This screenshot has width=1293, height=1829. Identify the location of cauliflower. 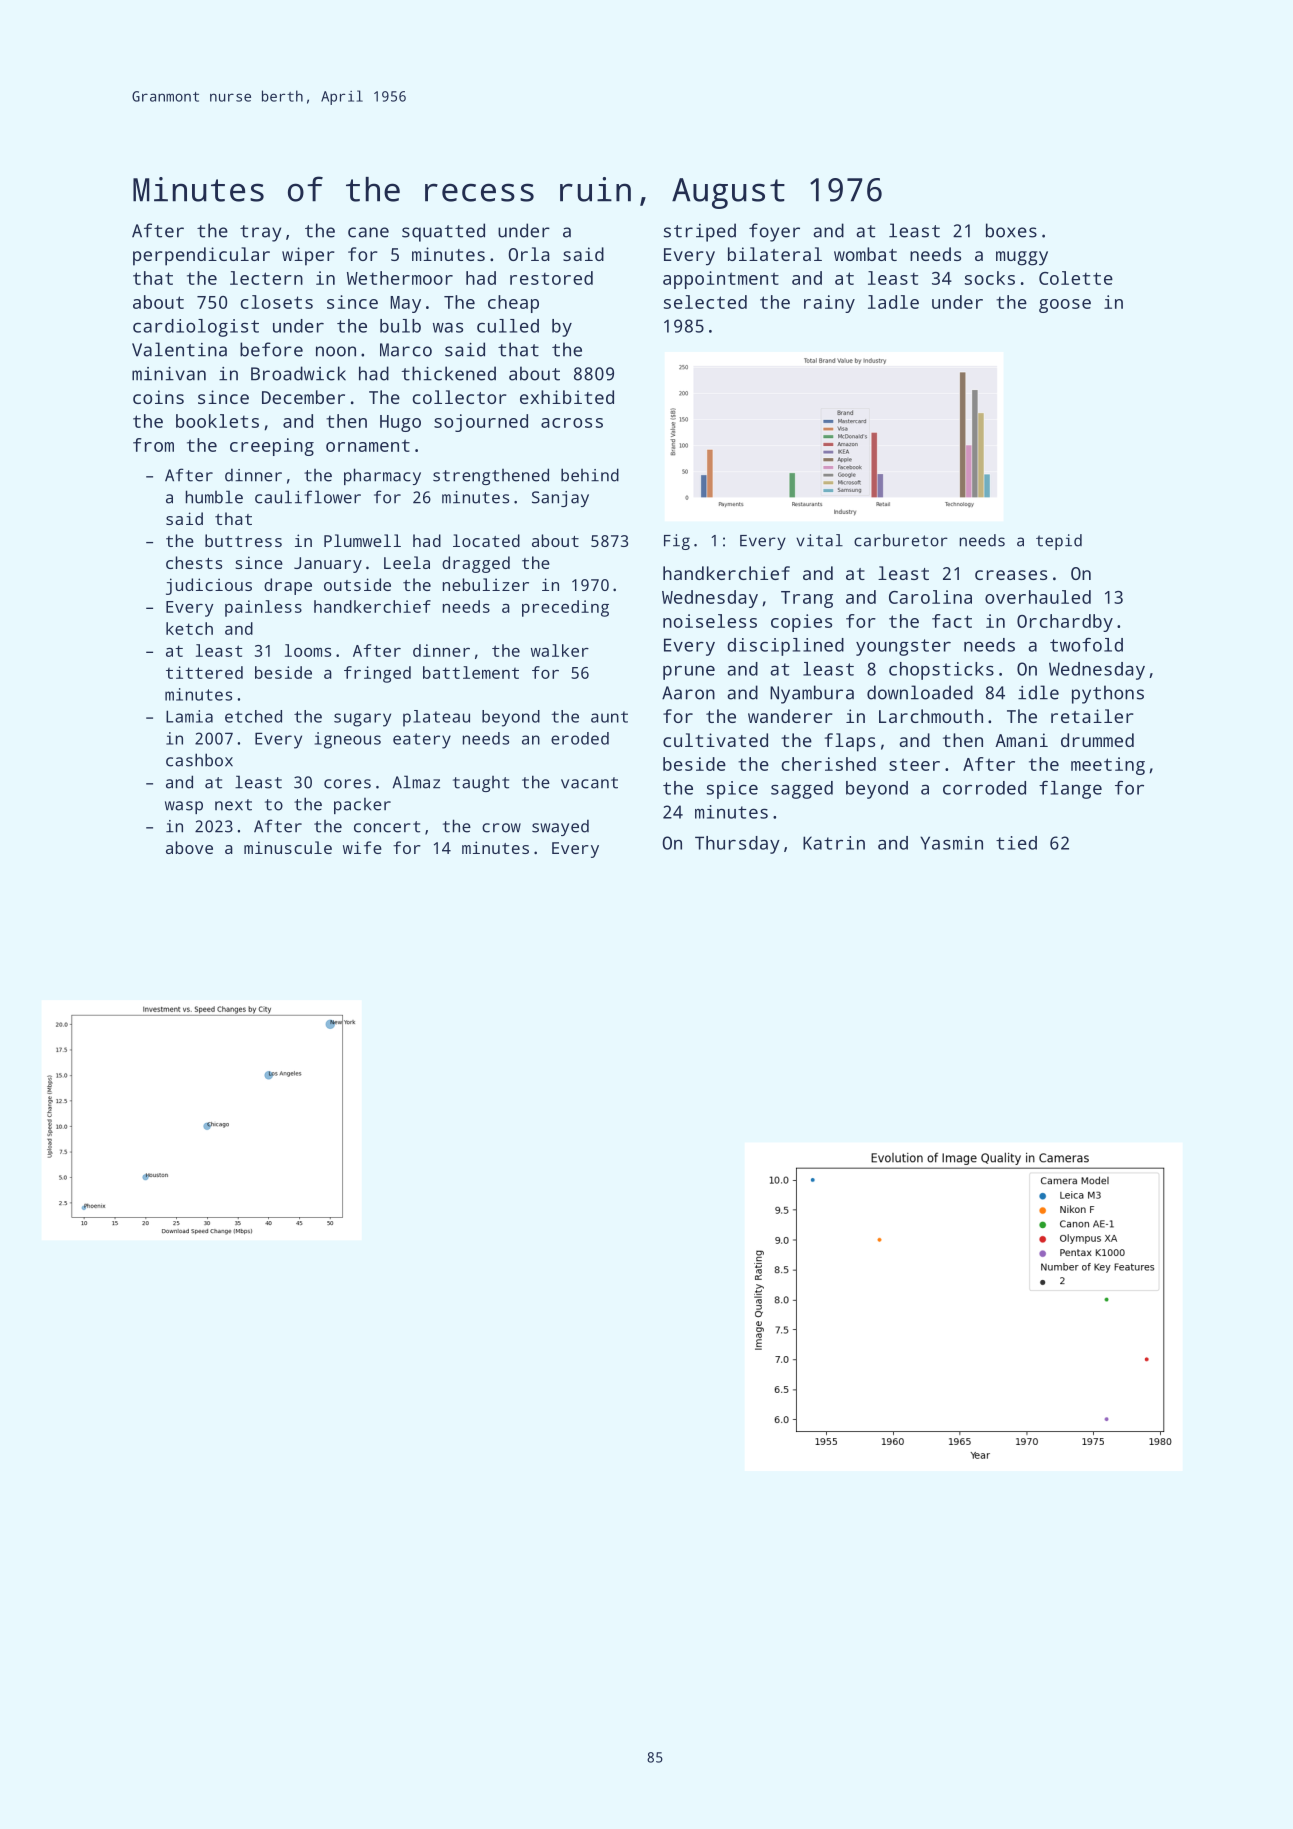
(308, 497).
